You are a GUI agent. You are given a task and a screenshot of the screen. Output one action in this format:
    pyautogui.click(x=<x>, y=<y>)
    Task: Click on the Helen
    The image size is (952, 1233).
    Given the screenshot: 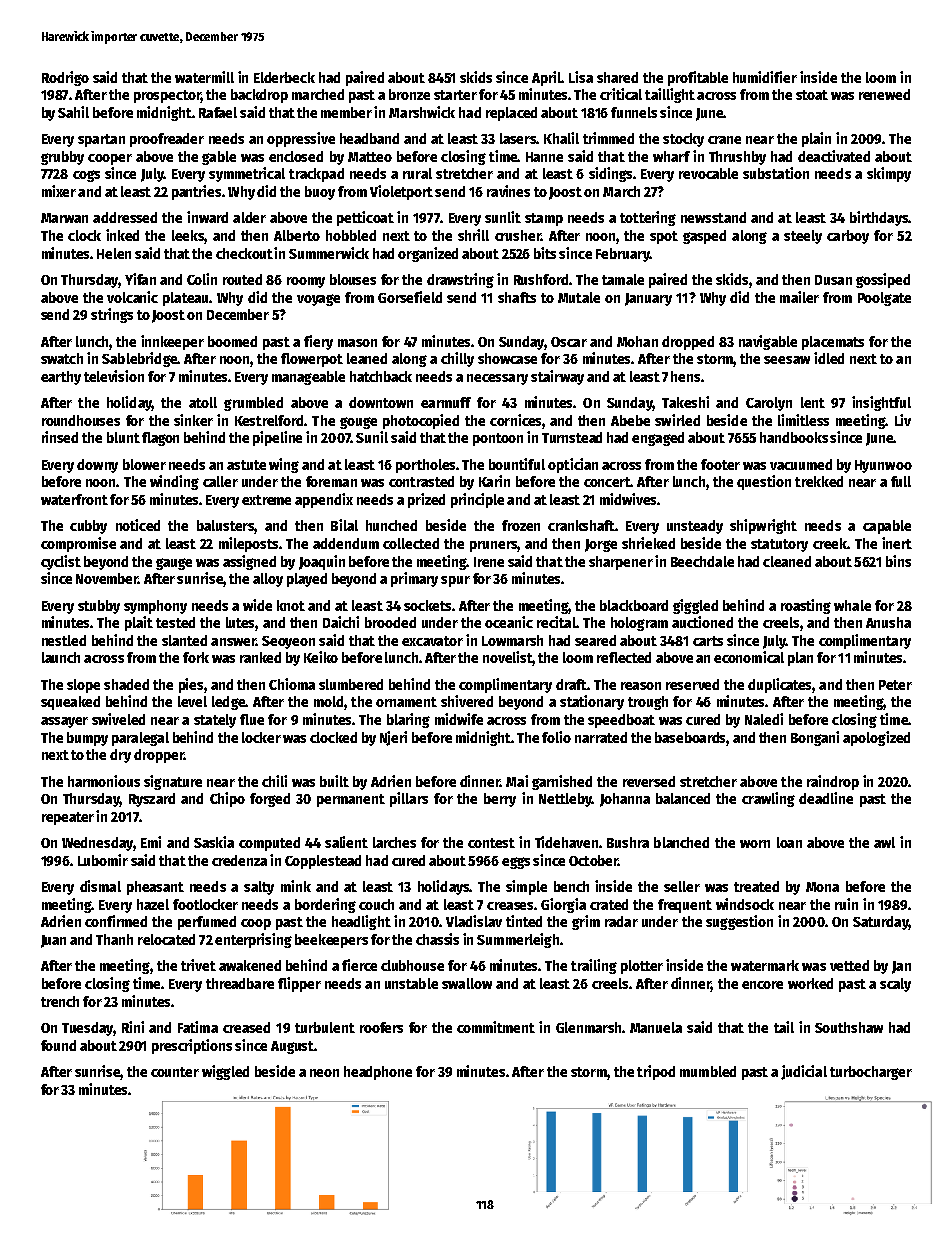 What is the action you would take?
    pyautogui.click(x=114, y=253)
